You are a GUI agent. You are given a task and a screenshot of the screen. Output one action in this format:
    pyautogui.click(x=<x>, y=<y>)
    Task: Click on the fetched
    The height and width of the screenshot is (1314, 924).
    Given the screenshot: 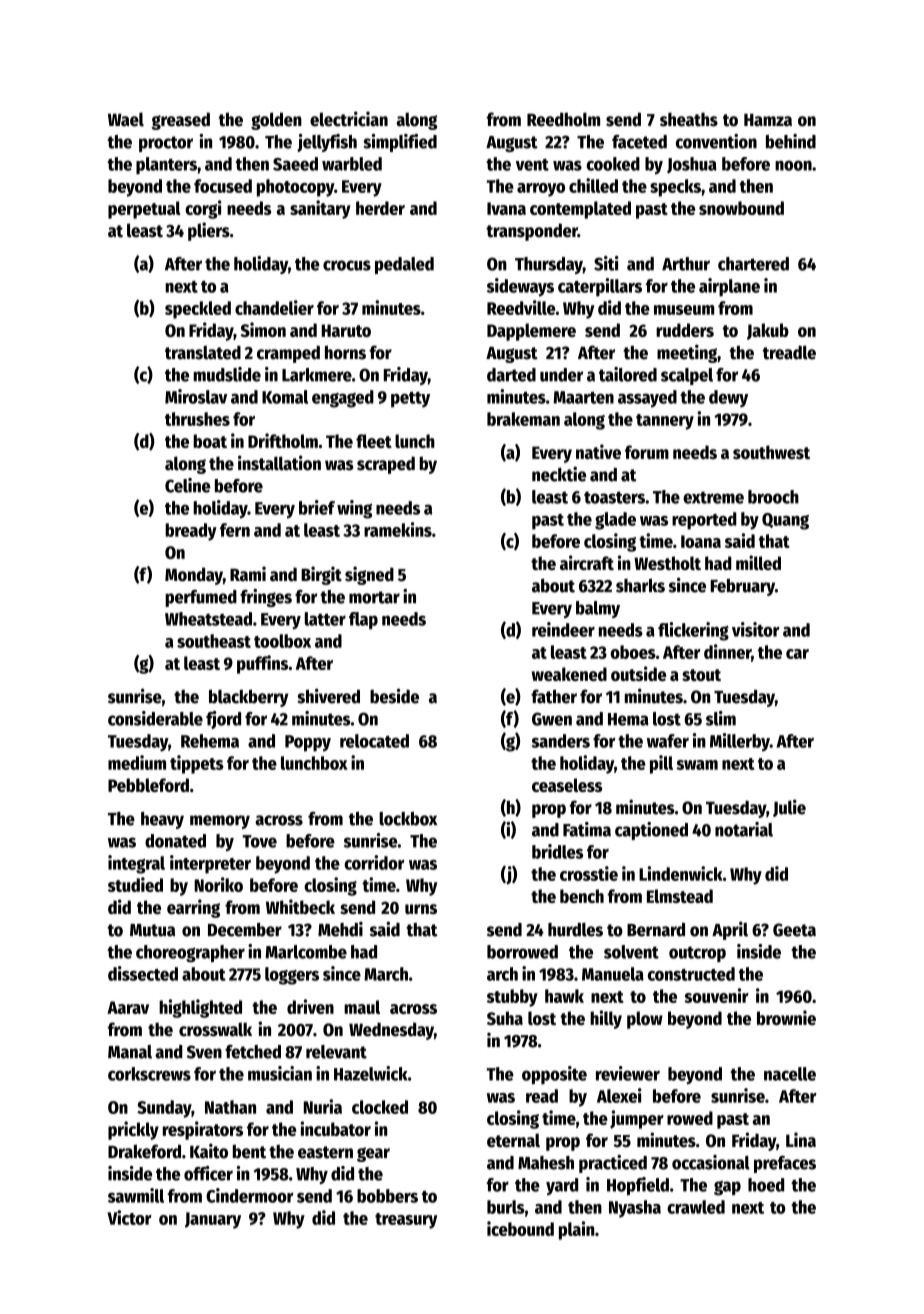 What is the action you would take?
    pyautogui.click(x=253, y=1052)
